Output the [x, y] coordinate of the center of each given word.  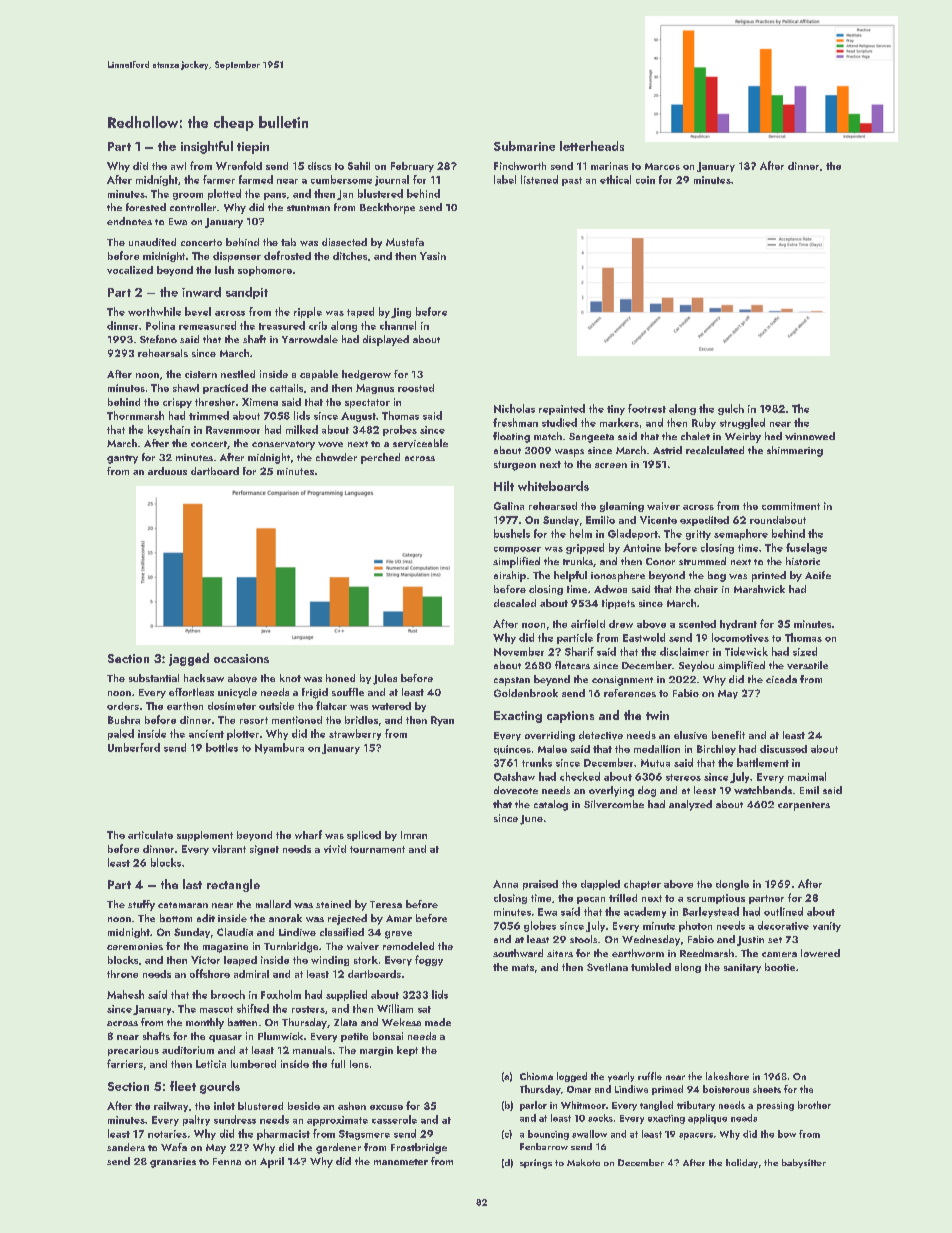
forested [146, 207]
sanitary [742, 968]
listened [539, 179]
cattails [286, 388]
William [395, 1008]
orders [123, 706]
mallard [273, 904]
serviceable [420, 443]
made [438, 1022]
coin [645, 180]
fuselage [806, 548]
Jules [385, 679]
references [630, 693]
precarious [133, 1051]
